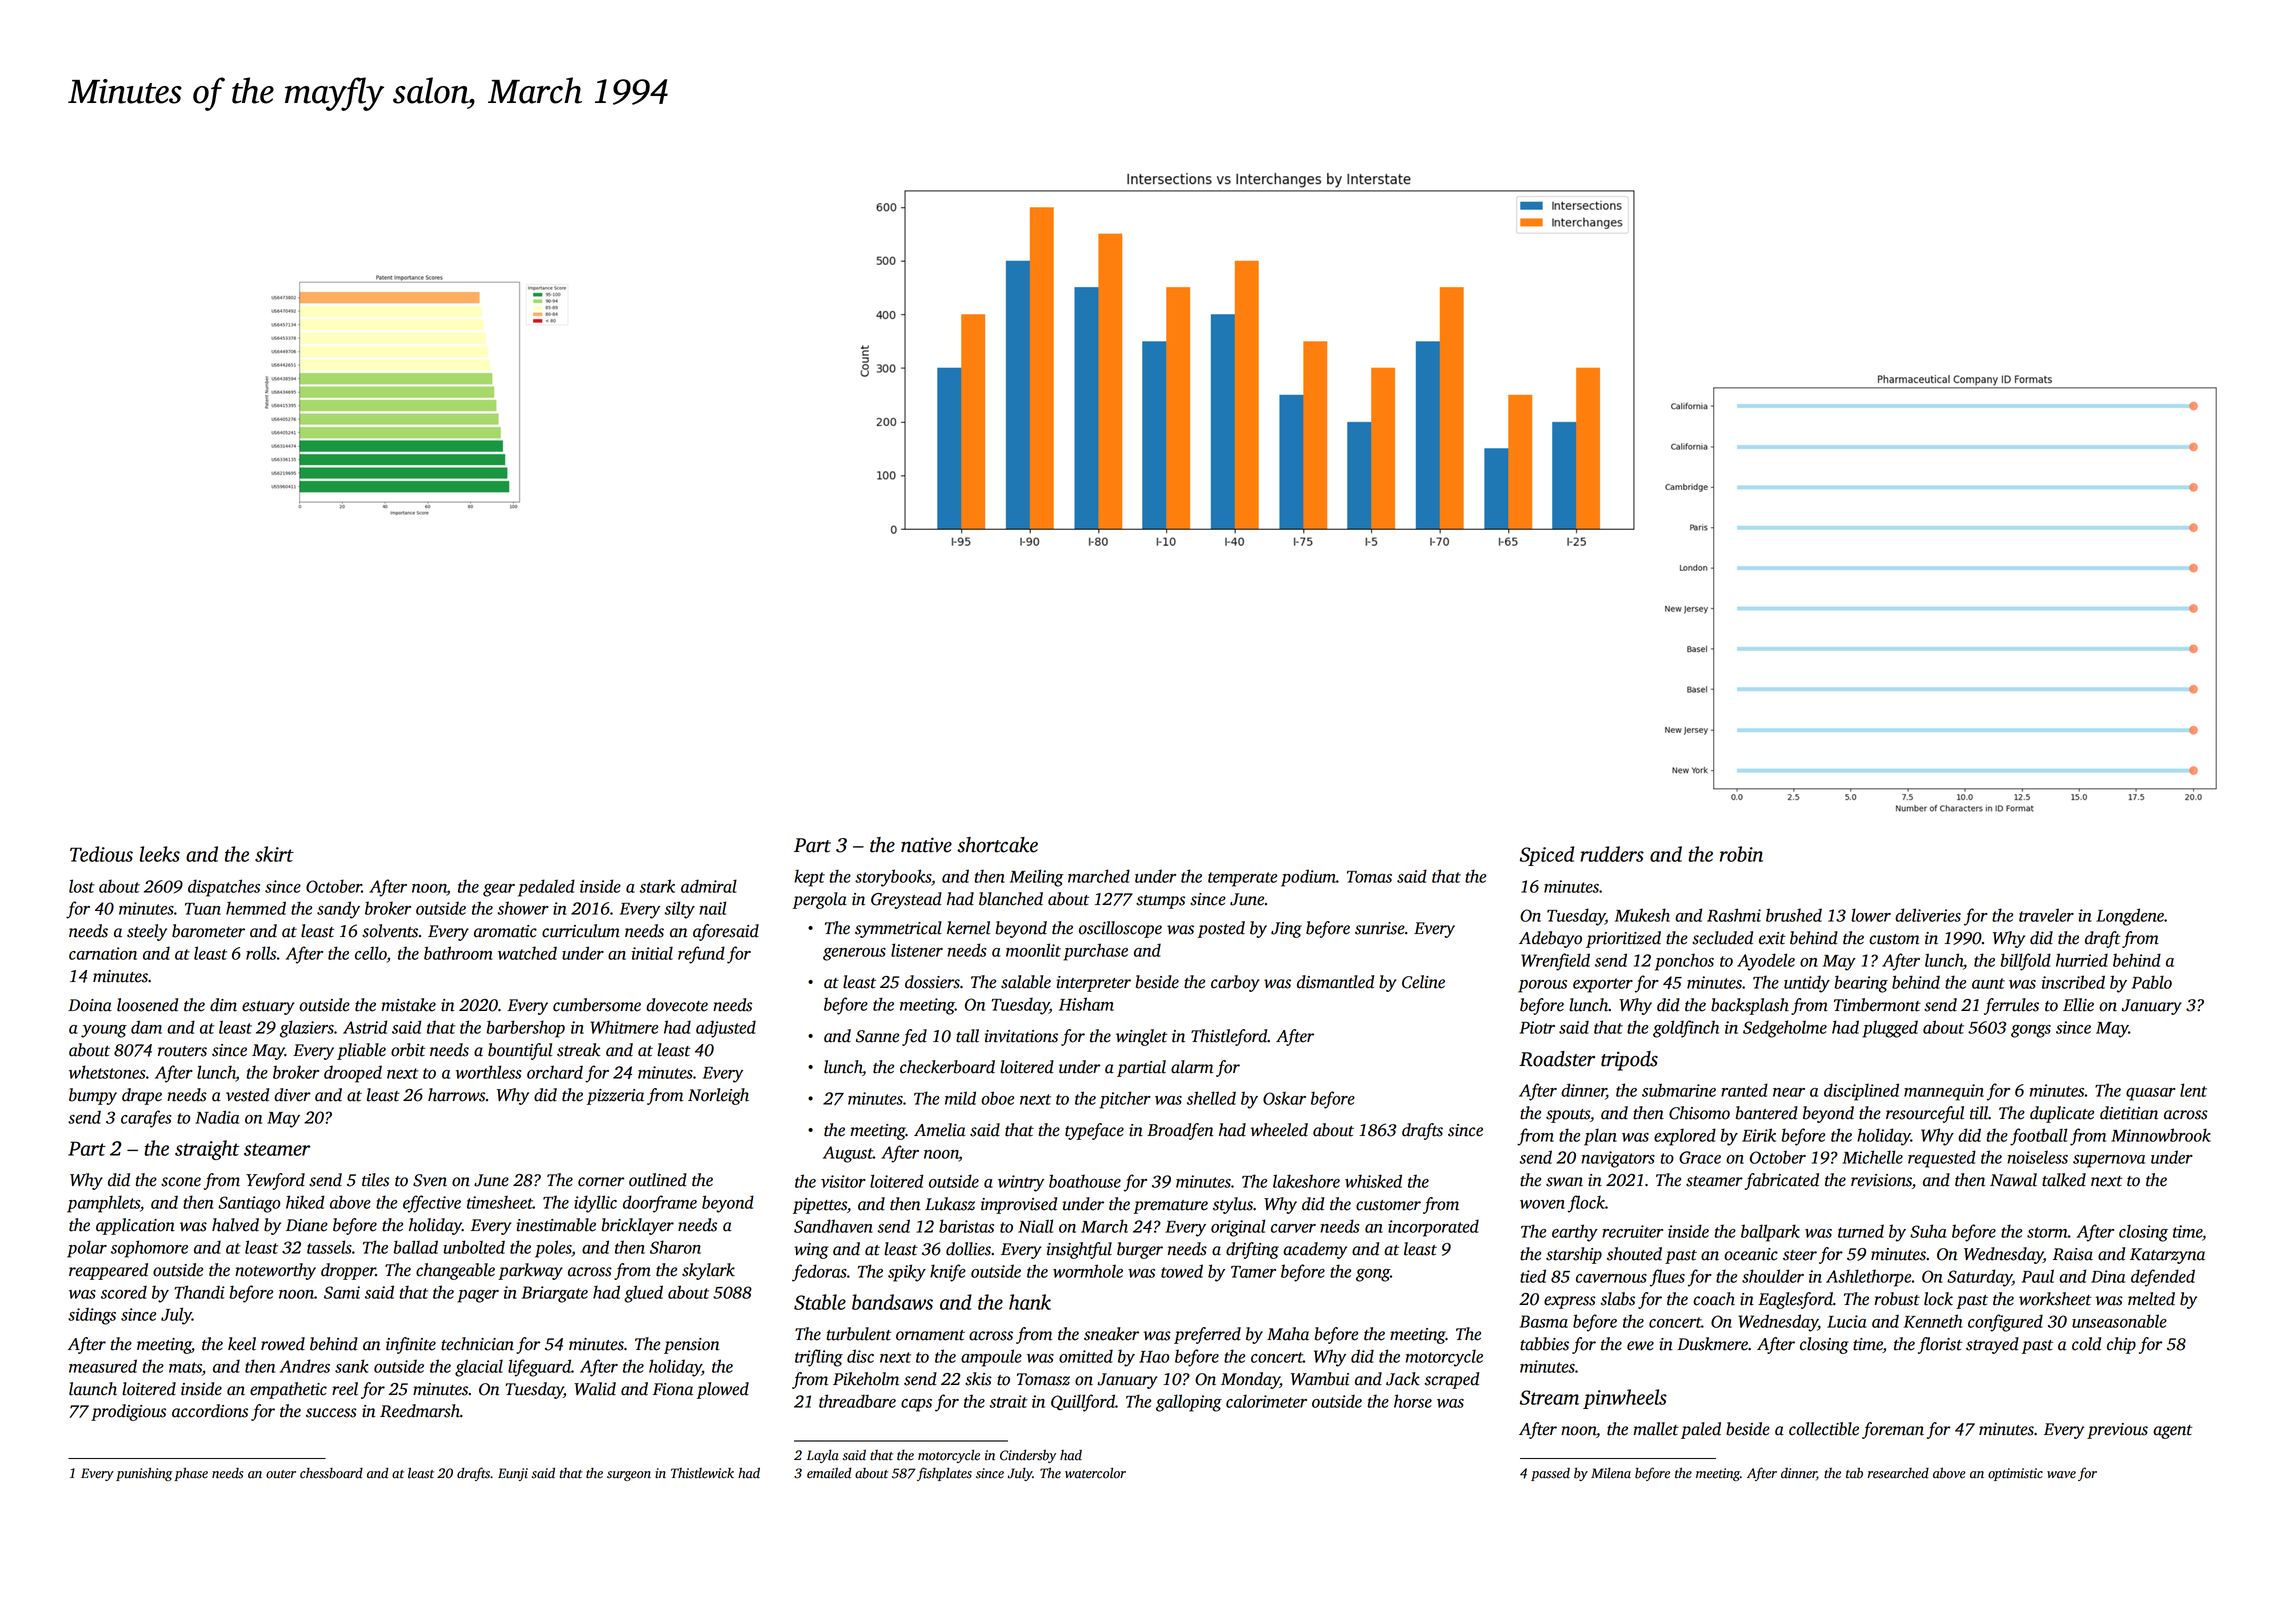 Image resolution: width=2282 pixels, height=1614 pixels. I want to click on mistake, so click(408, 1005).
